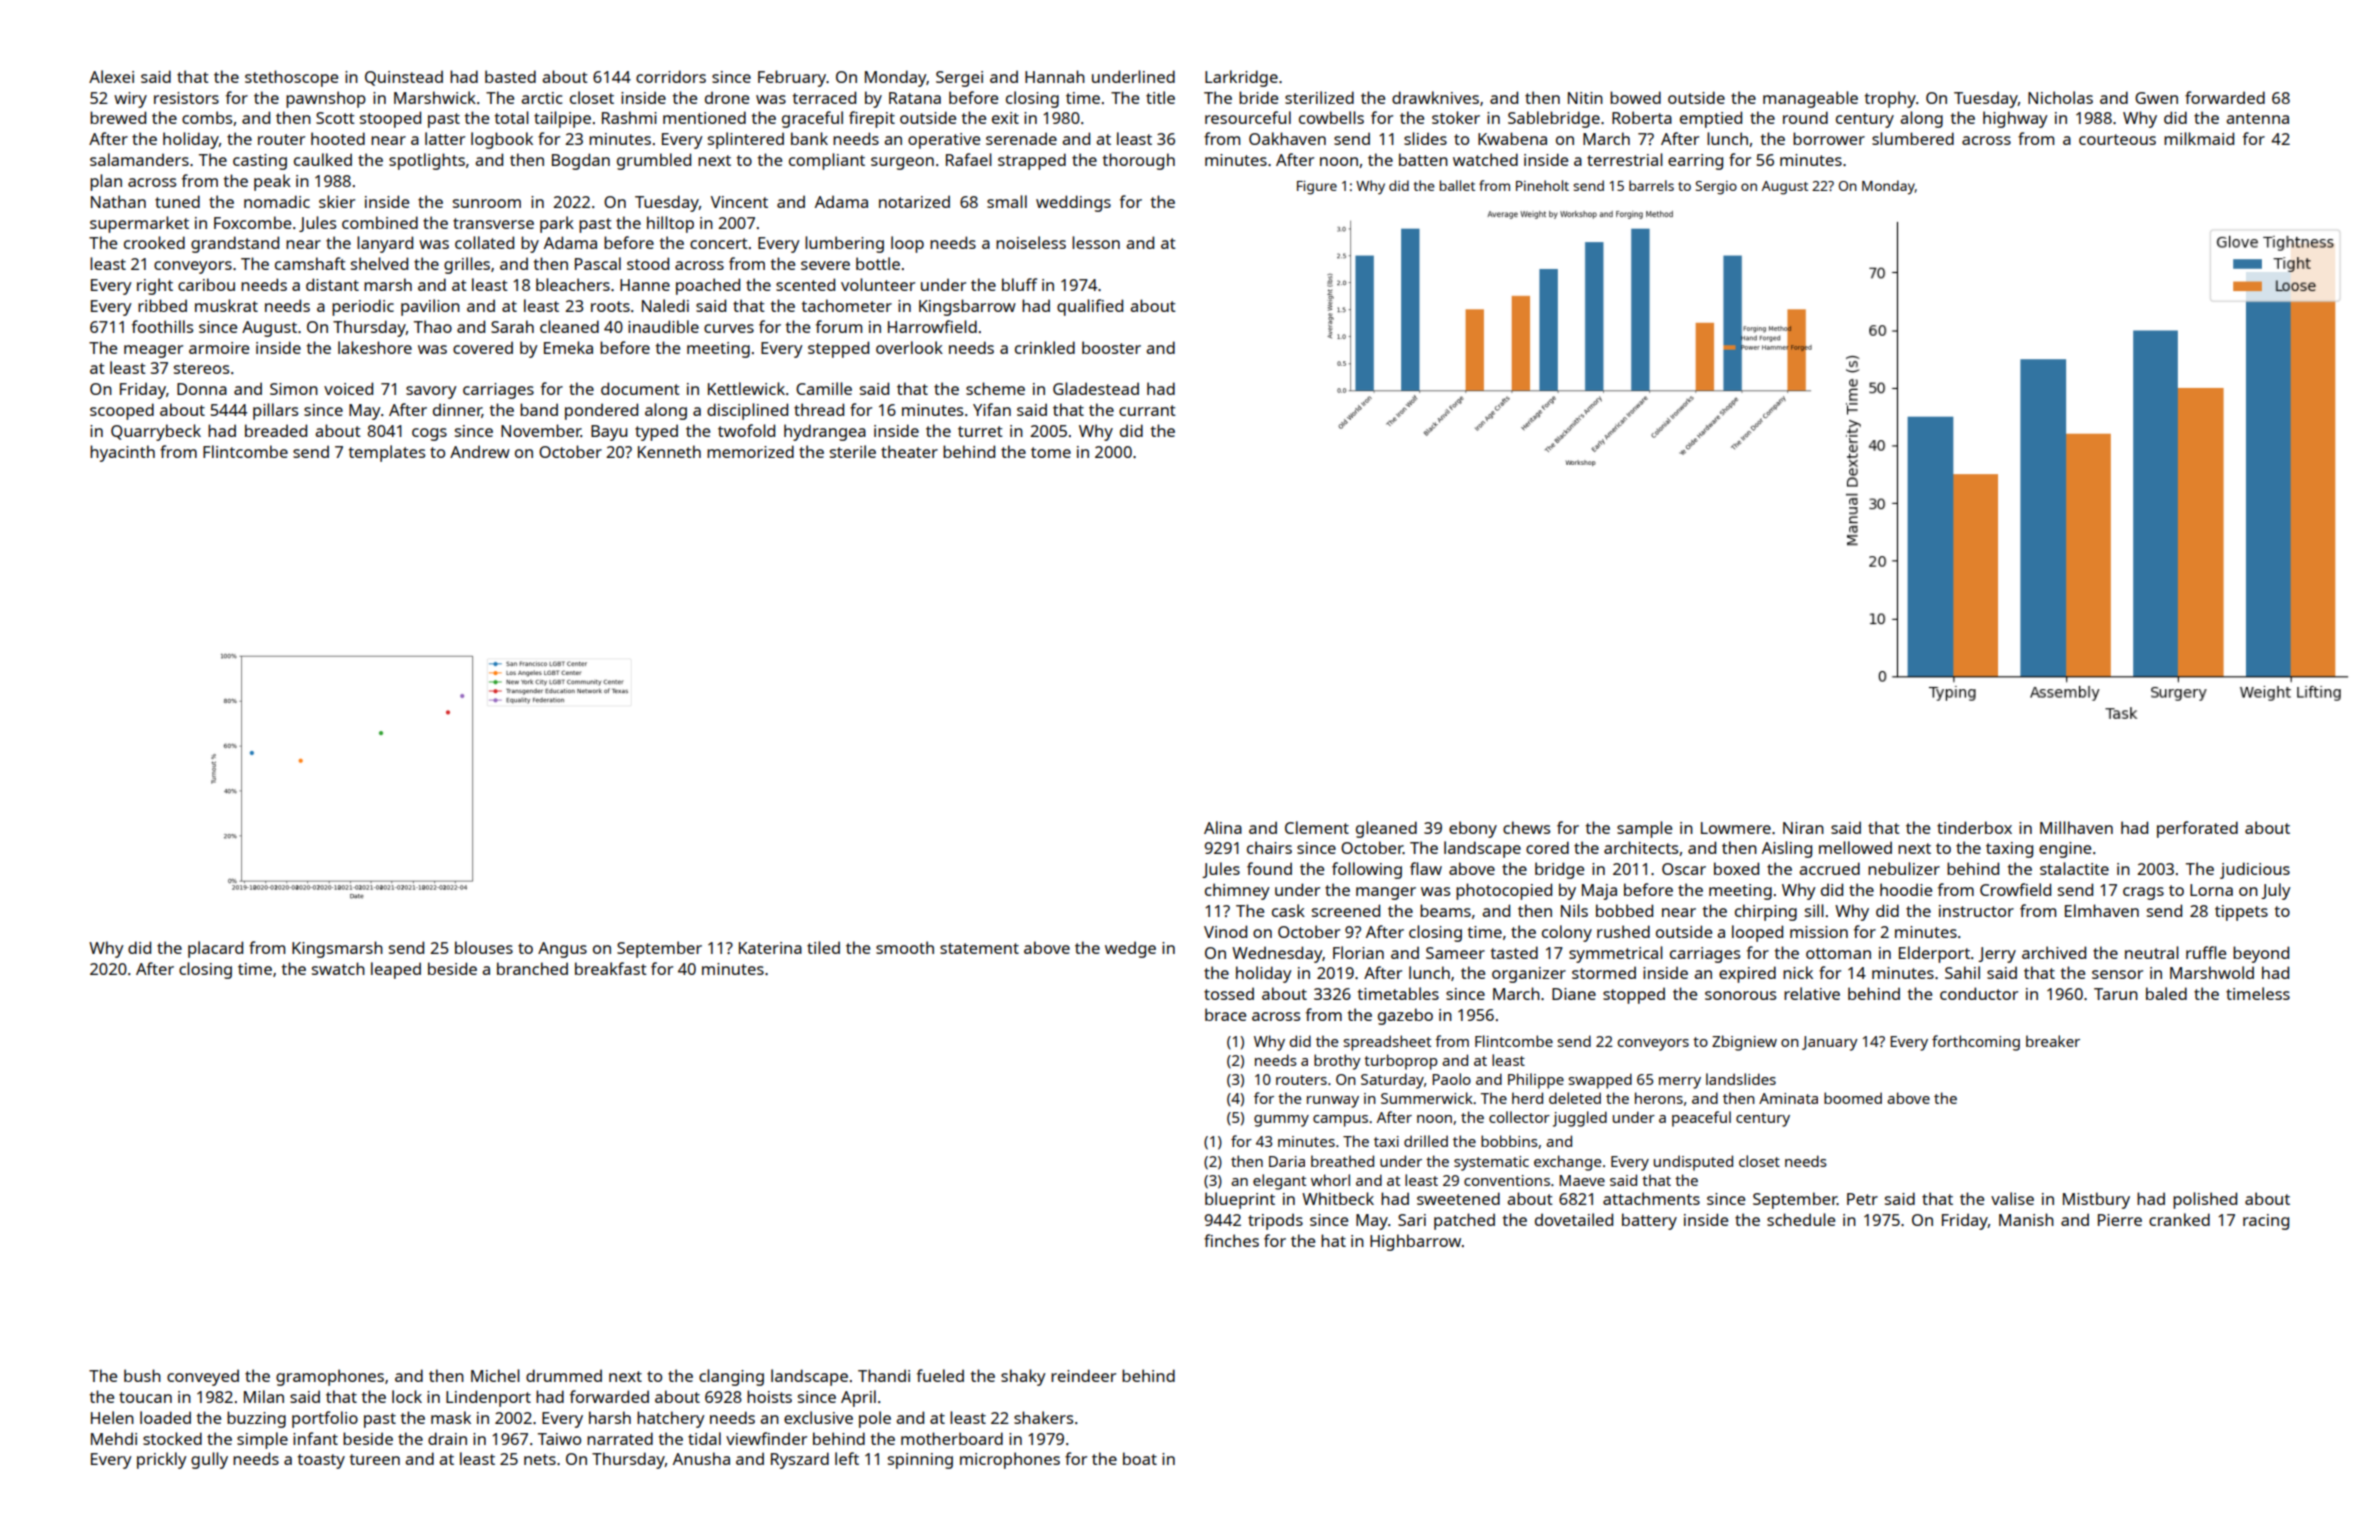  What do you see at coordinates (1140, 1458) in the screenshot?
I see `boat` at bounding box center [1140, 1458].
